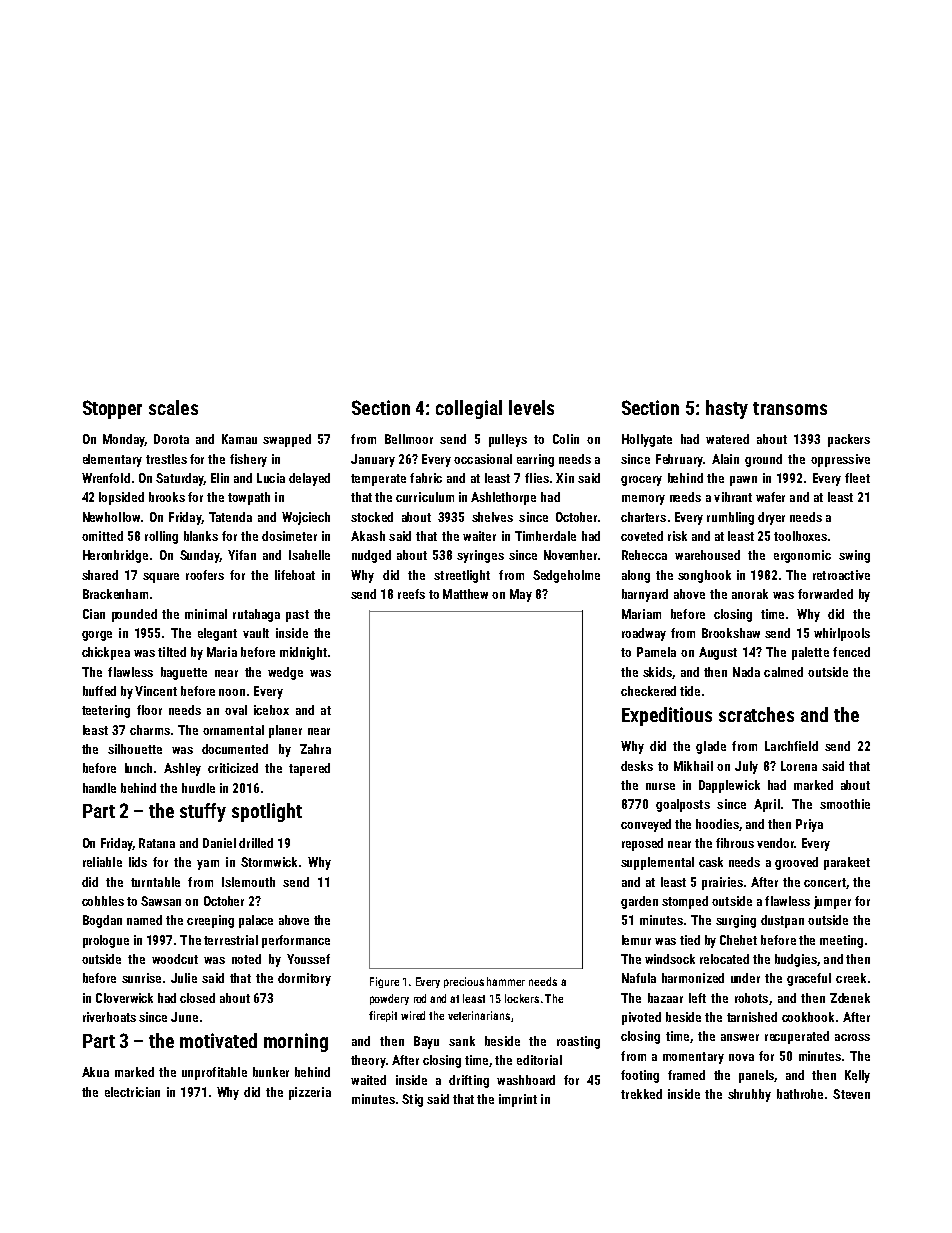 Image resolution: width=952 pixels, height=1233 pixels. I want to click on Nafula, so click(639, 978).
